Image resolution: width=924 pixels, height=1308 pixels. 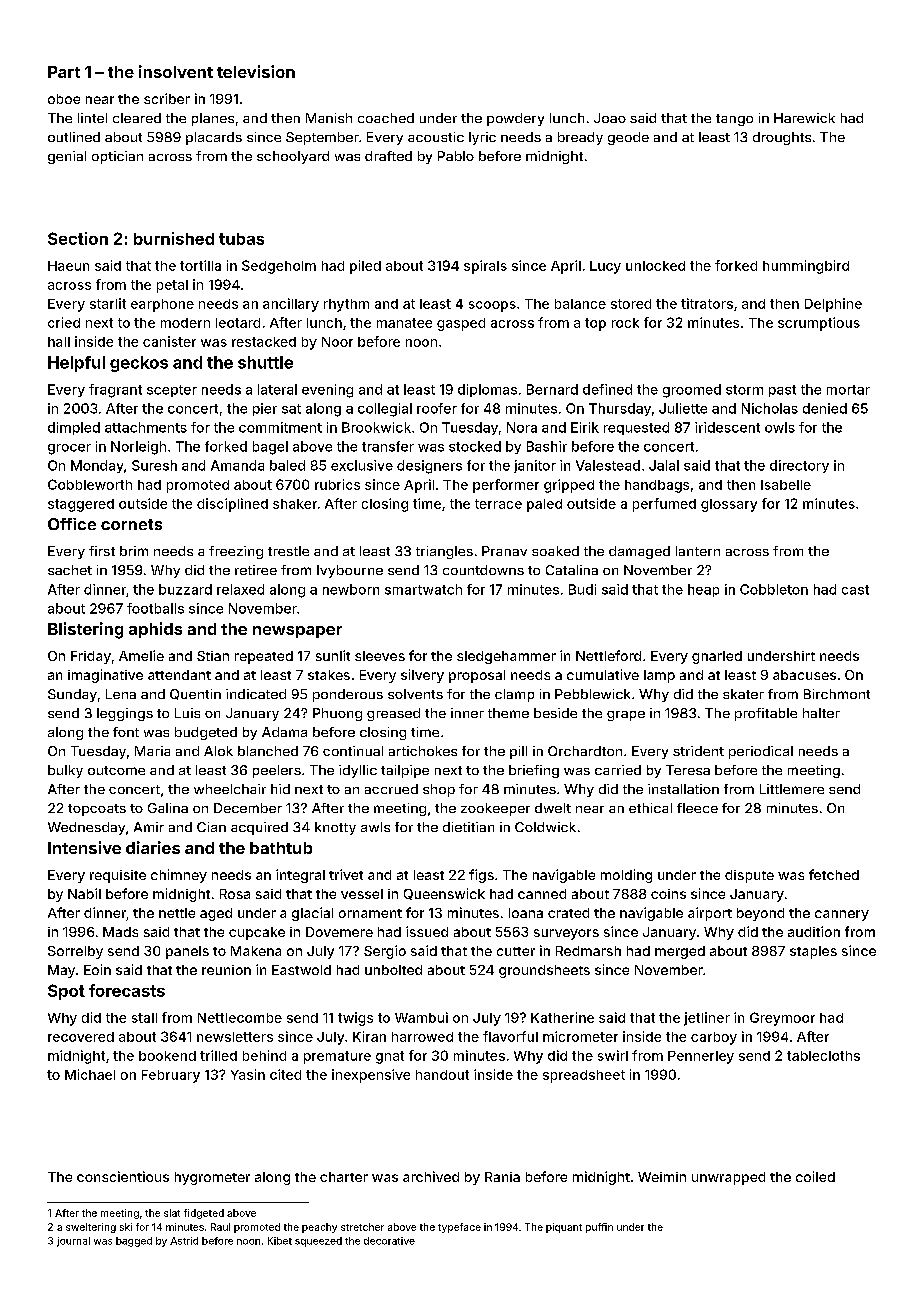 What do you see at coordinates (64, 72) in the screenshot?
I see `Part` at bounding box center [64, 72].
